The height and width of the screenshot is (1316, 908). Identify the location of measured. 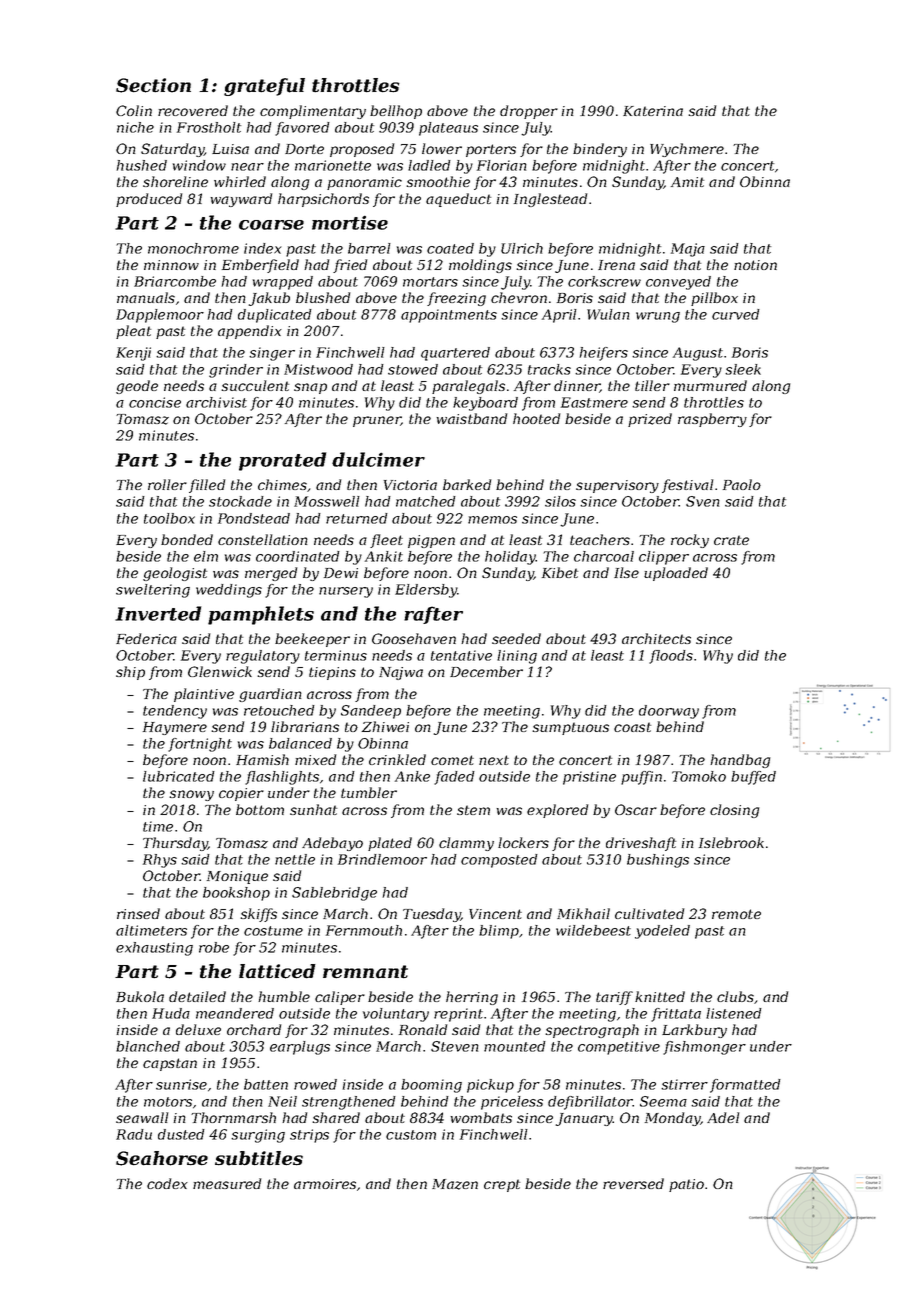
(227, 1183).
